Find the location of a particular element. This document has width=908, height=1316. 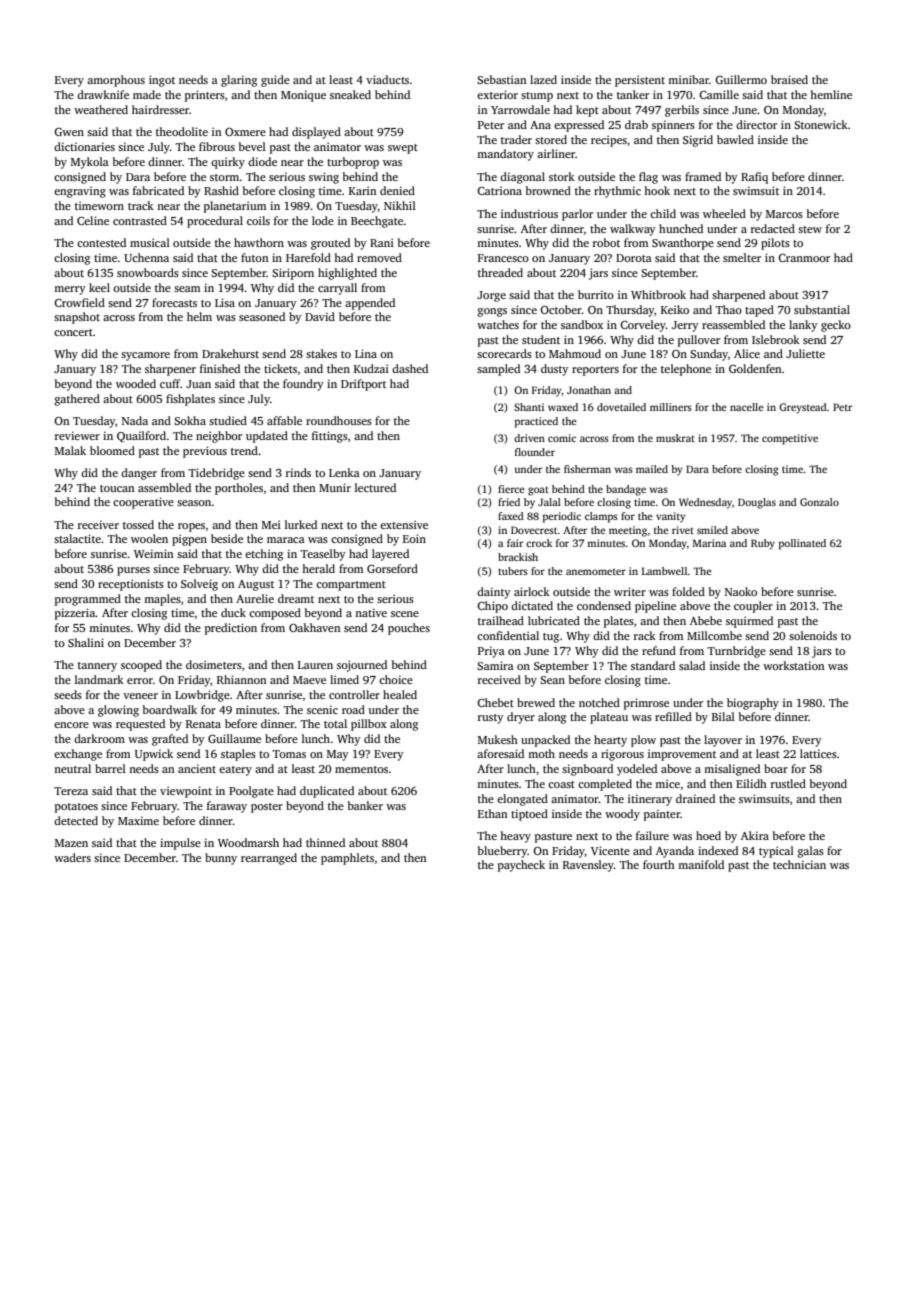

pipeline is located at coordinates (655, 607).
